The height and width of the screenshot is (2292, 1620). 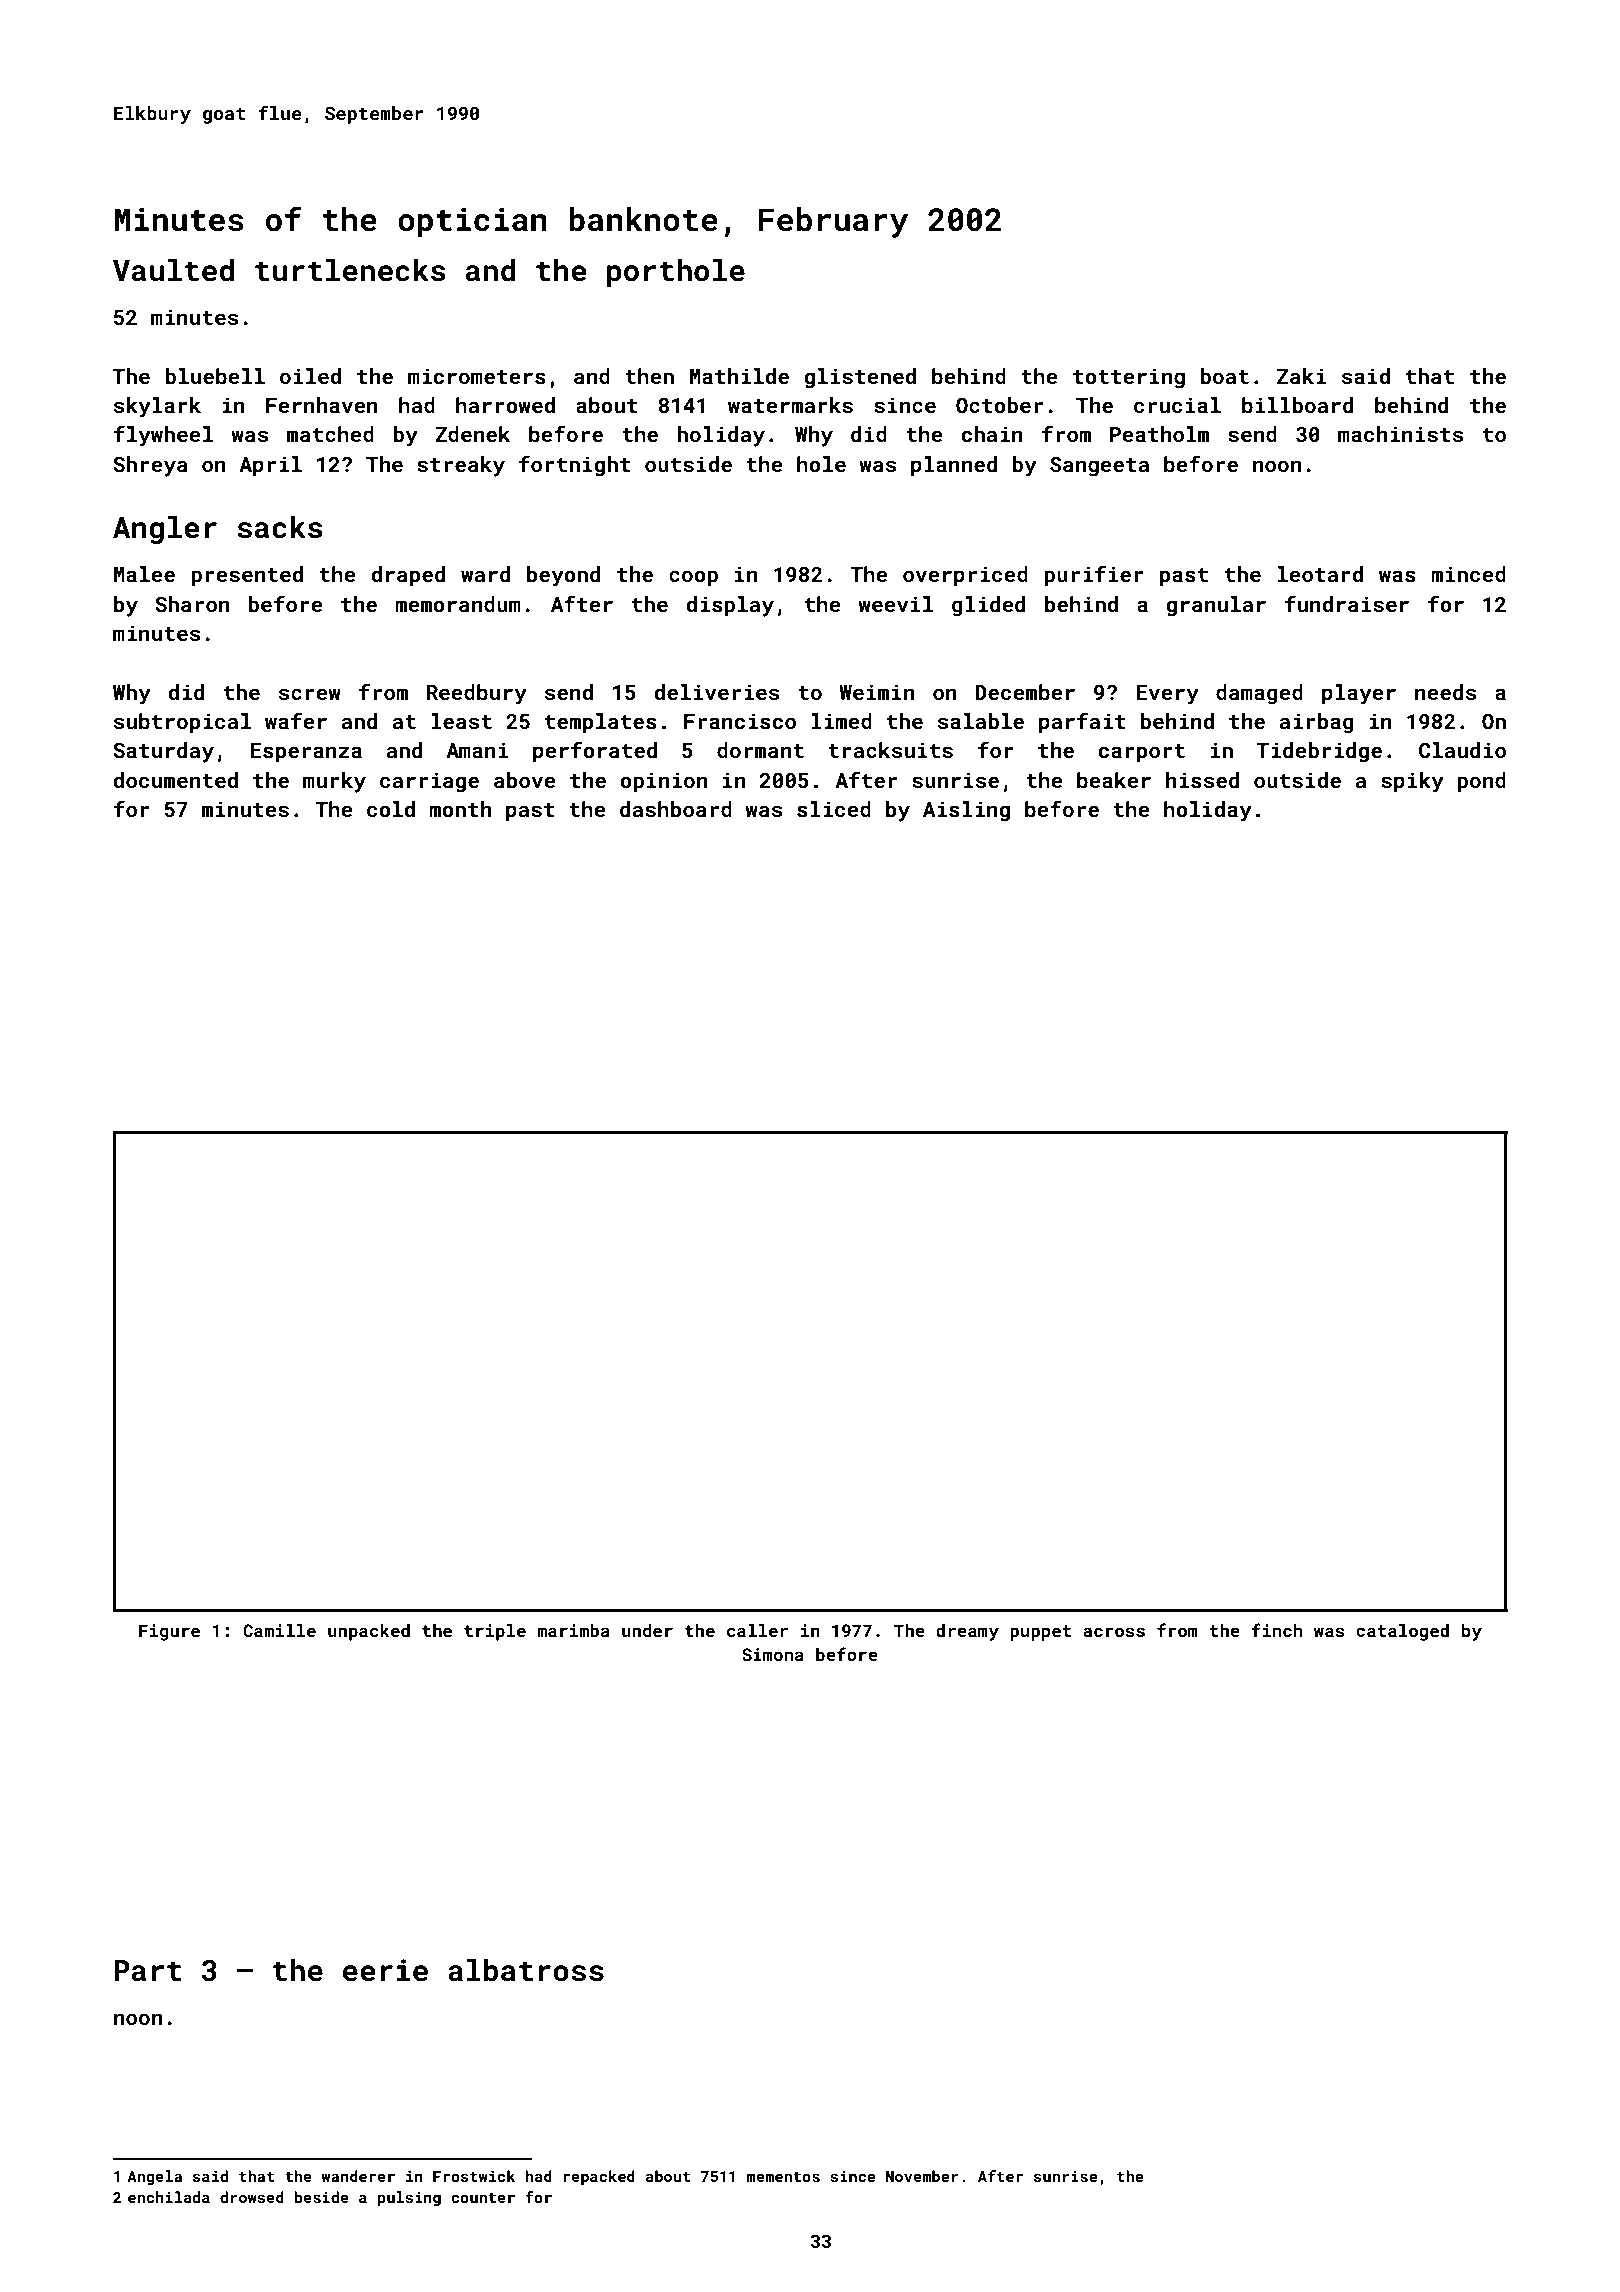 What do you see at coordinates (473, 434) in the screenshot?
I see `Zdenek` at bounding box center [473, 434].
